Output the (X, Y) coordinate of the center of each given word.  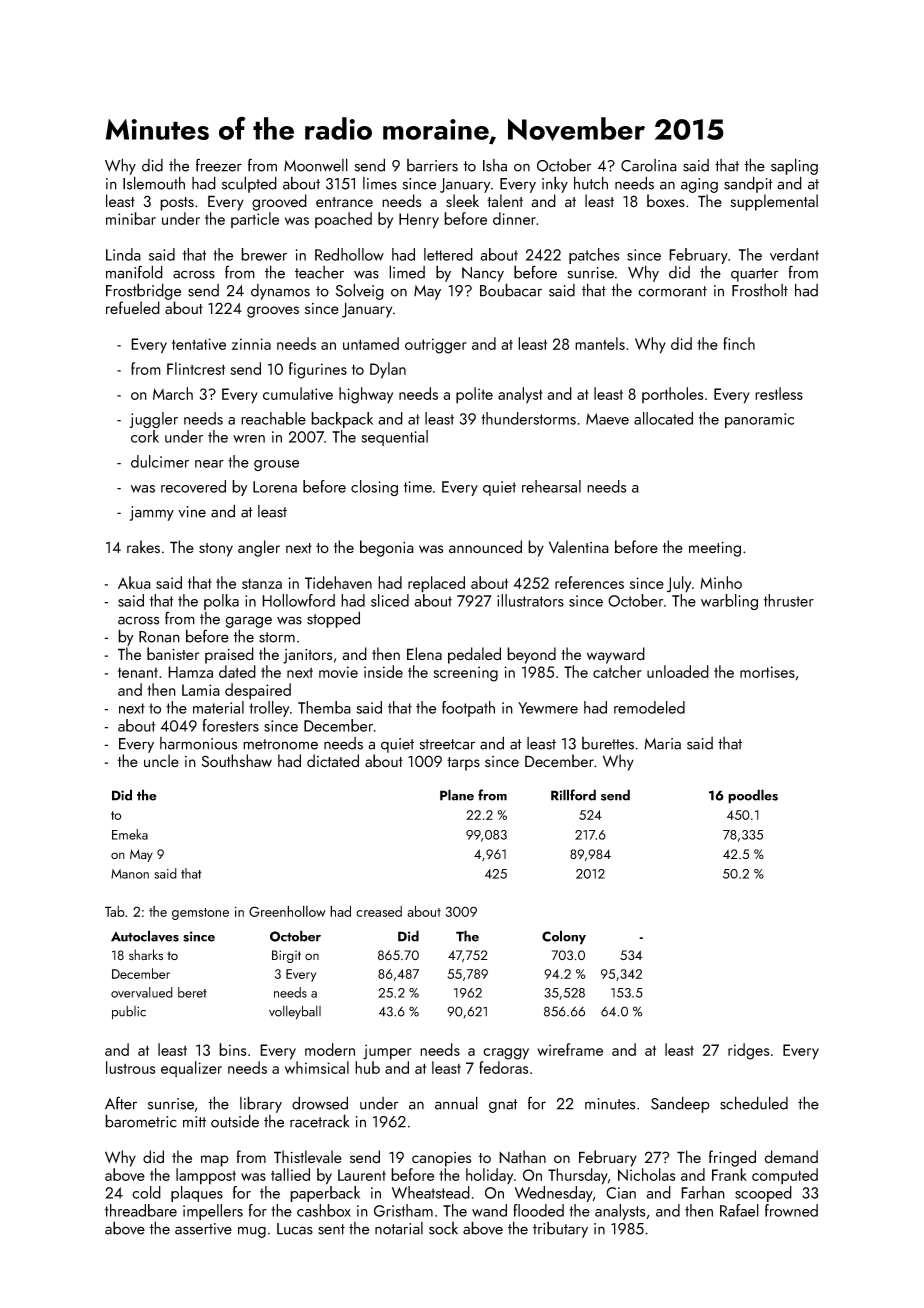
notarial (399, 1228)
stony (216, 550)
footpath (468, 709)
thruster (789, 600)
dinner (514, 218)
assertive (203, 1229)
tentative (199, 344)
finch (739, 343)
